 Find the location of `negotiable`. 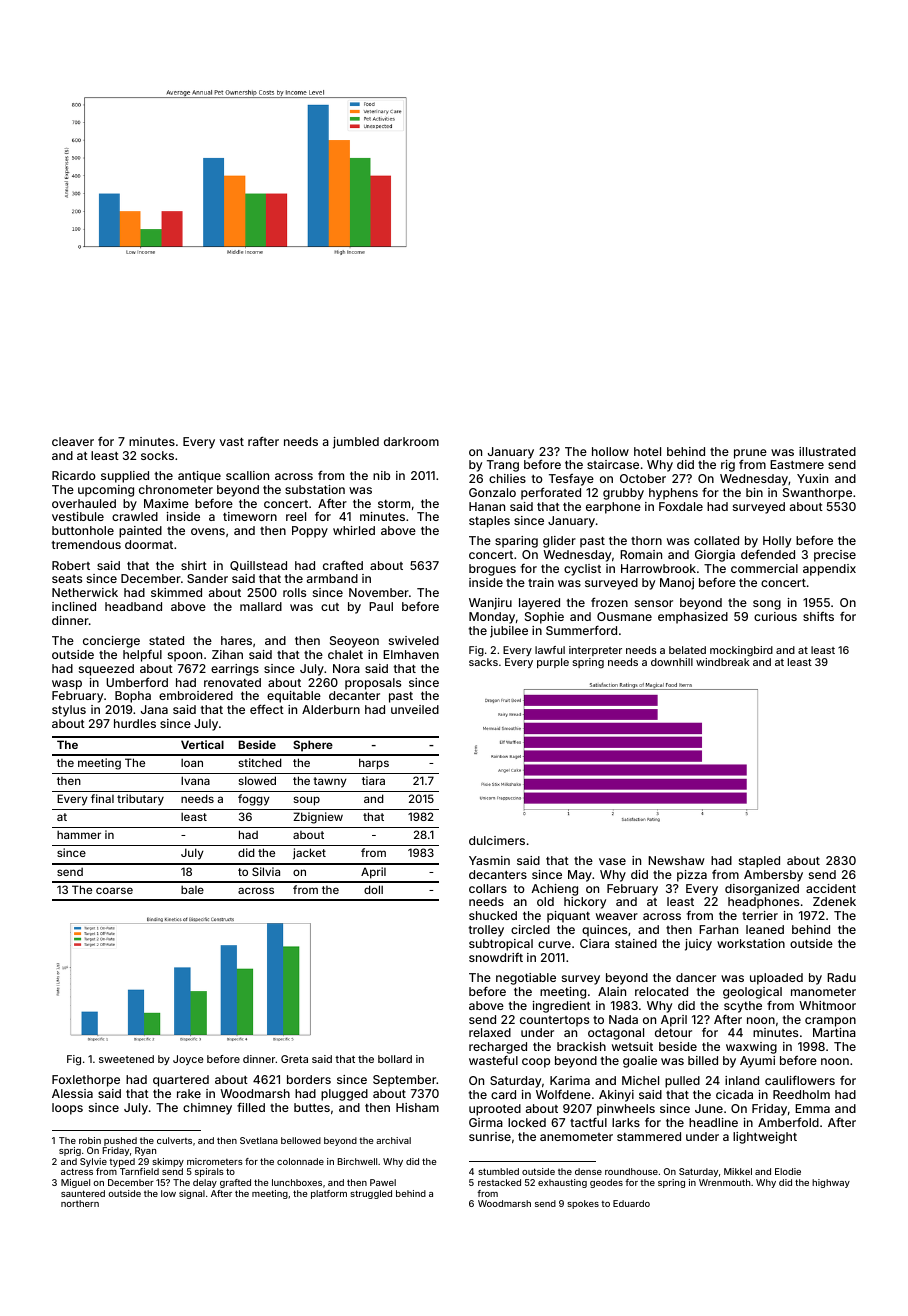

negotiable is located at coordinates (526, 979).
